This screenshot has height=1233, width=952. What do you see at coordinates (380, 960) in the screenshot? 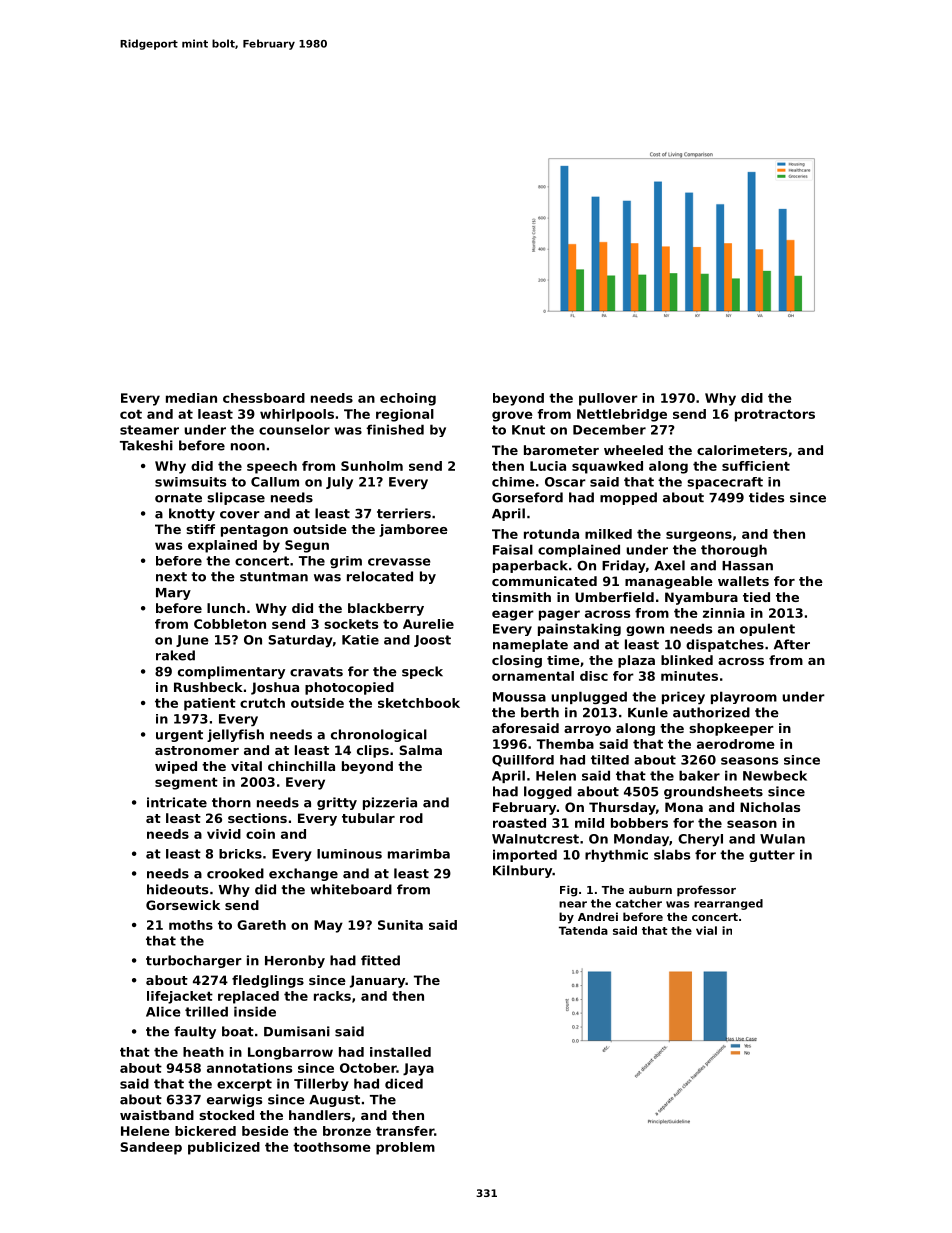
I see `fitted` at bounding box center [380, 960].
